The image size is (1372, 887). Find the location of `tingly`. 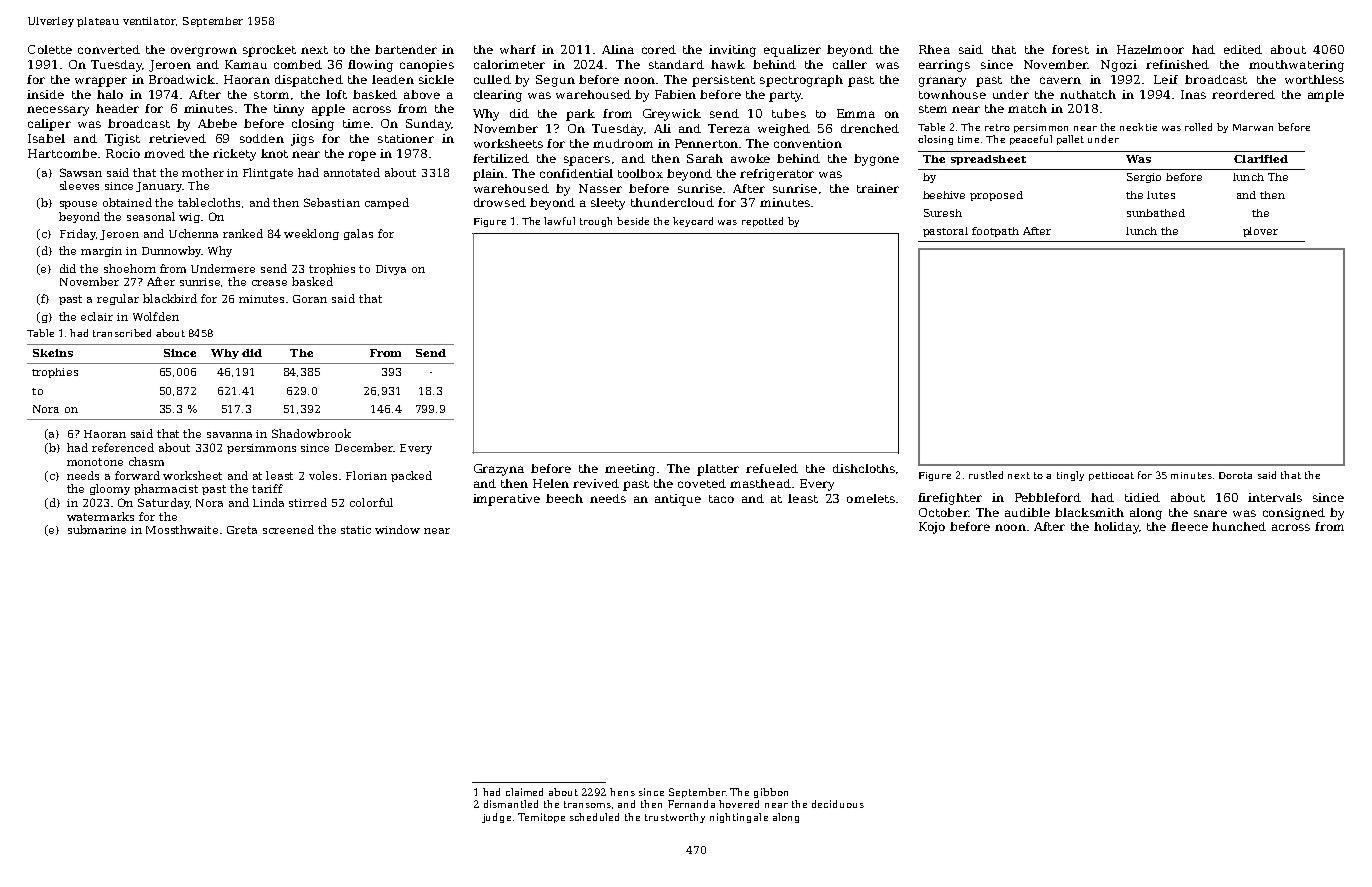

tingly is located at coordinates (1070, 476).
